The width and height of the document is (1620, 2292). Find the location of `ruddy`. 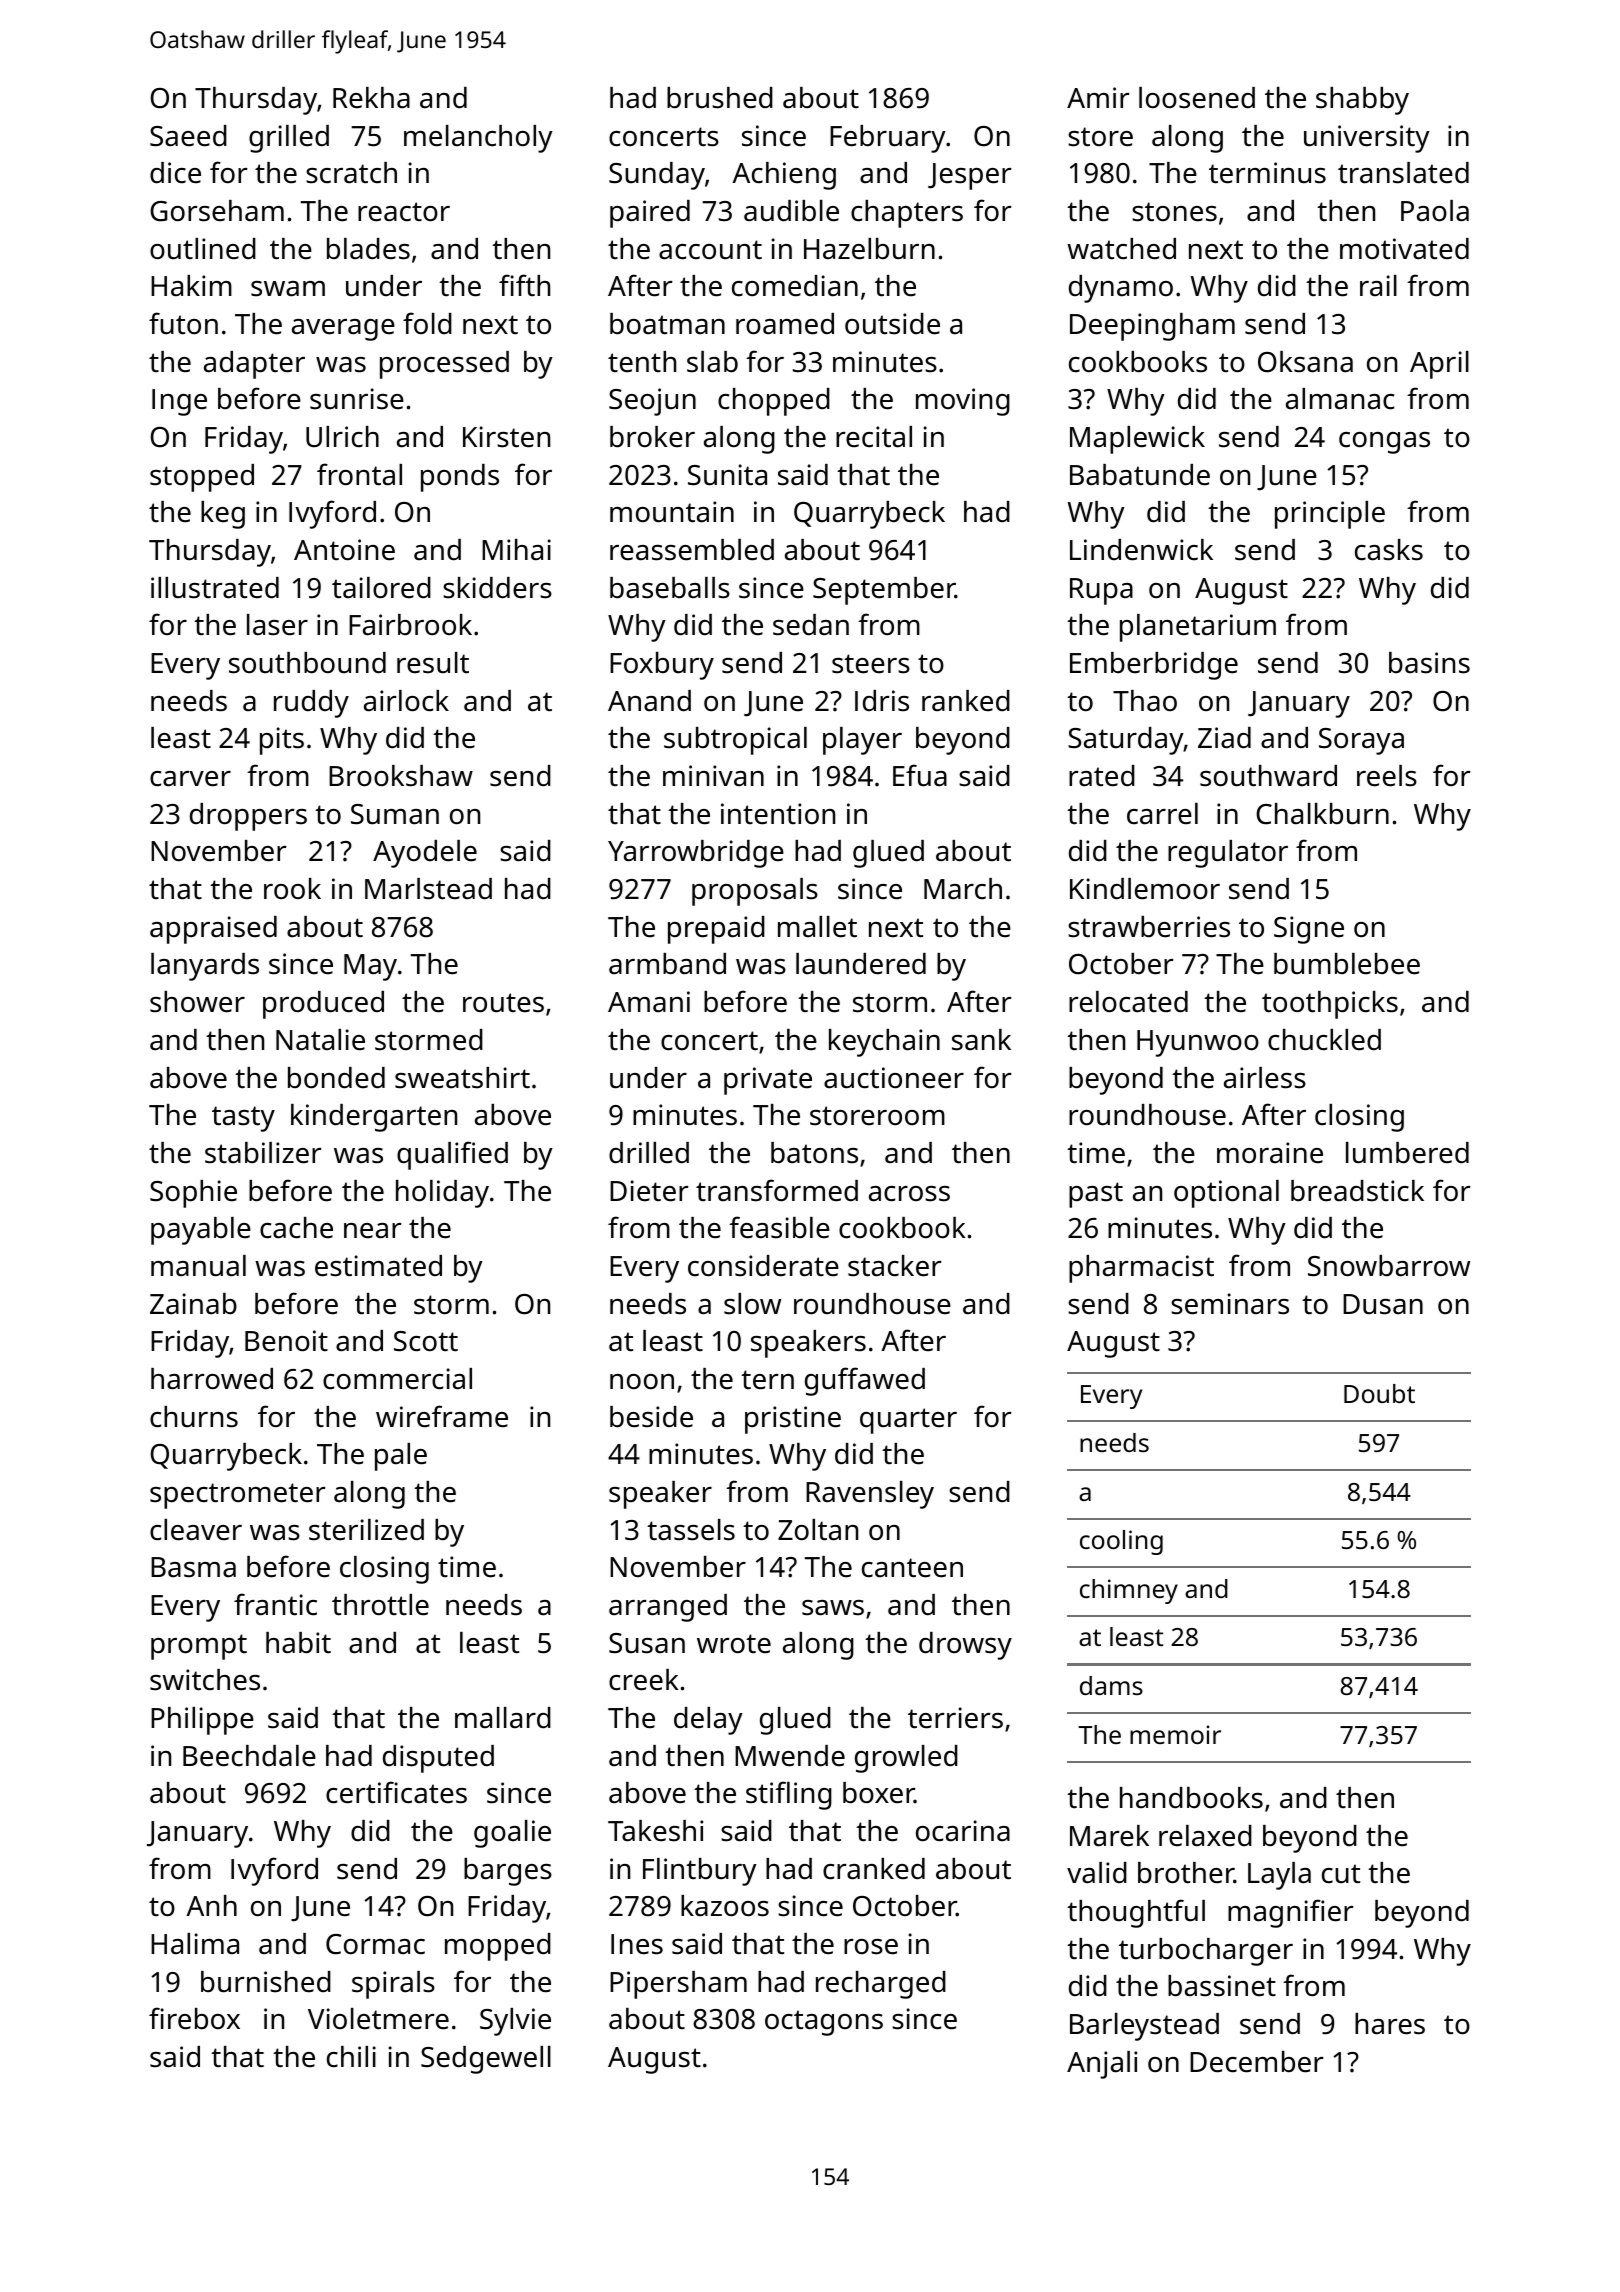

ruddy is located at coordinates (311, 704).
